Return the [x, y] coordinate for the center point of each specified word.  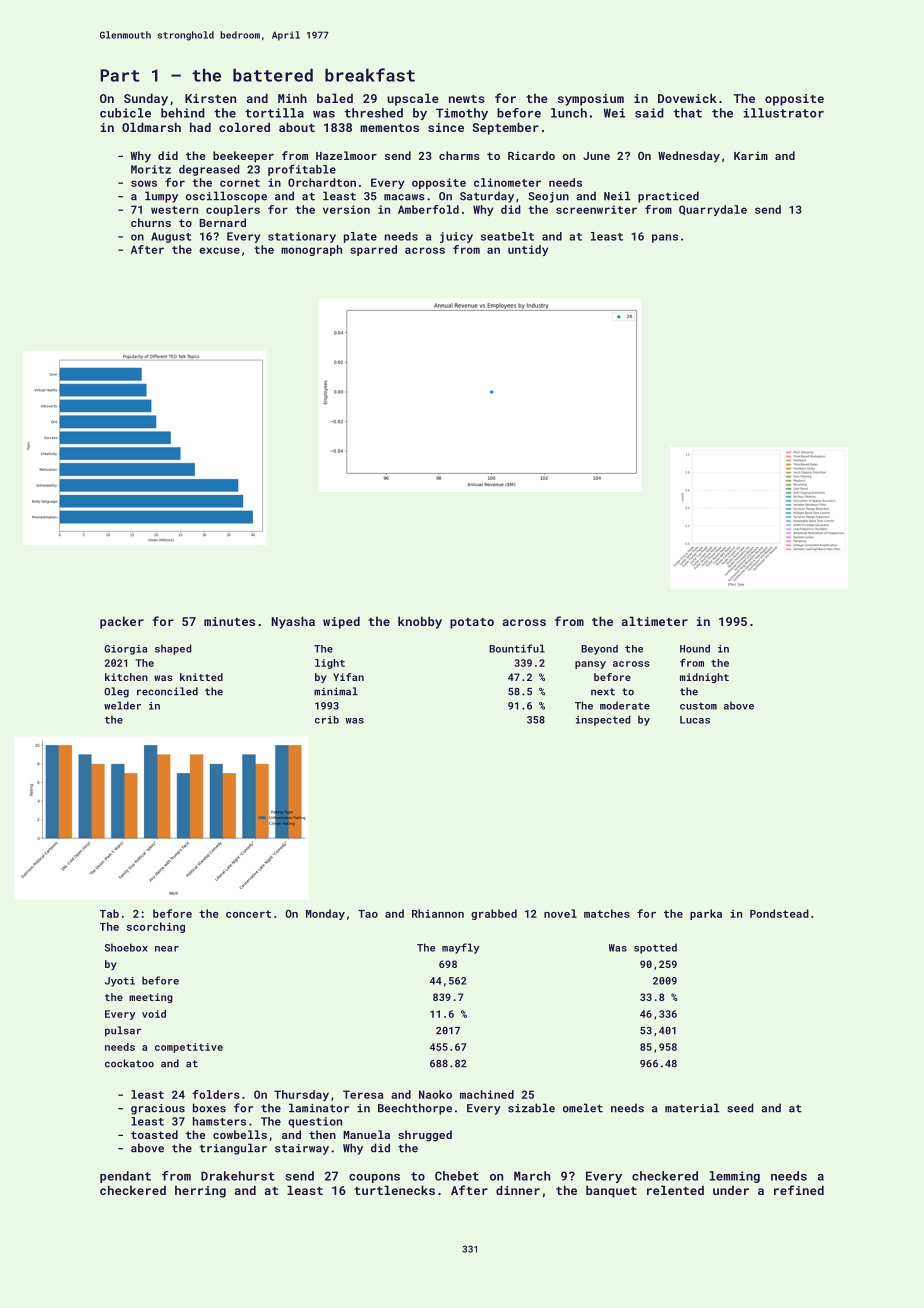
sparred [373, 250]
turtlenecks [394, 1190]
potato [472, 623]
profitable [302, 170]
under [731, 1190]
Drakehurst [238, 1176]
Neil [617, 196]
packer [122, 622]
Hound [695, 648]
